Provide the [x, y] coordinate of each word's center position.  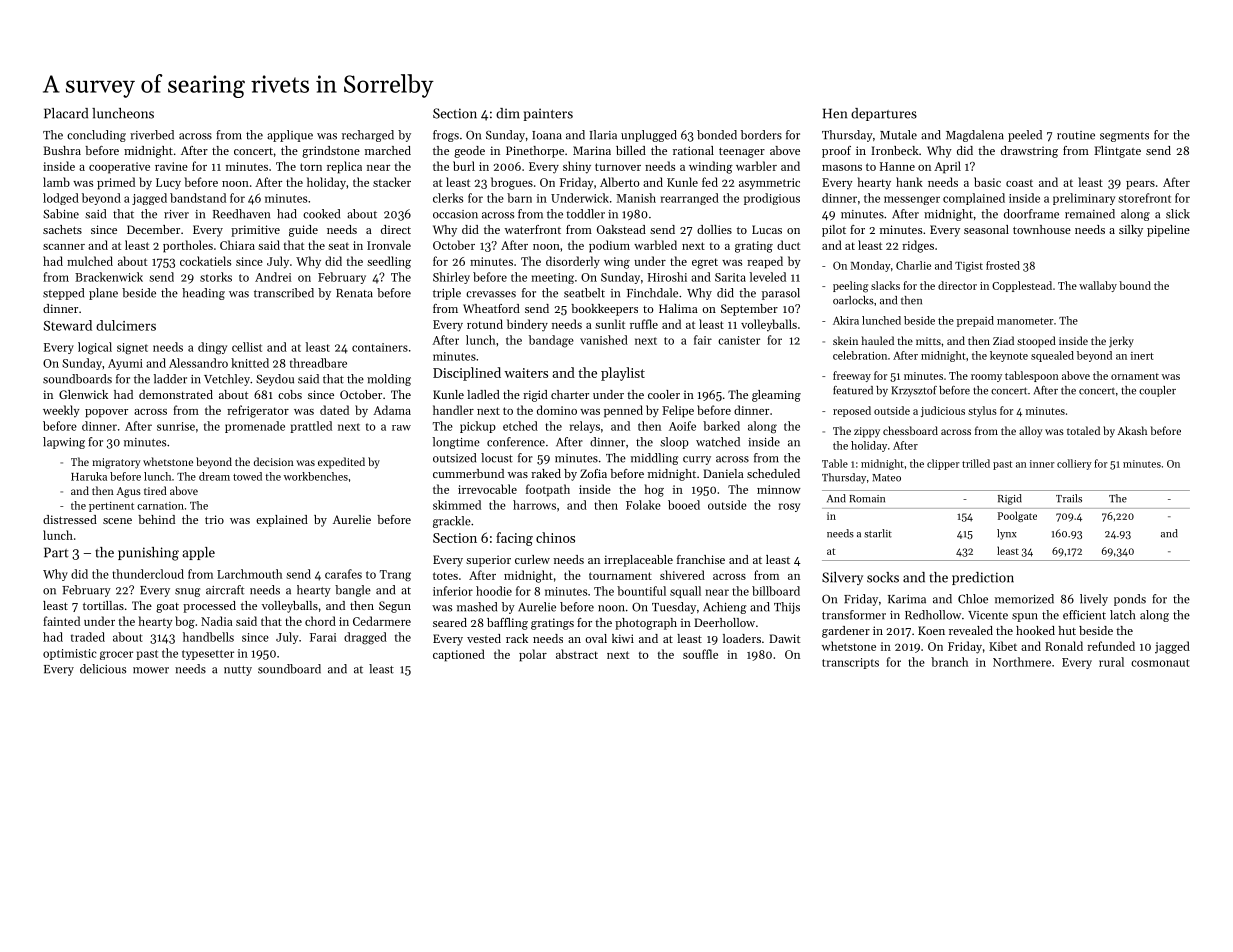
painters [548, 114]
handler [453, 410]
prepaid [975, 321]
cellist [247, 347]
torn [311, 167]
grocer [116, 655]
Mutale [898, 135]
